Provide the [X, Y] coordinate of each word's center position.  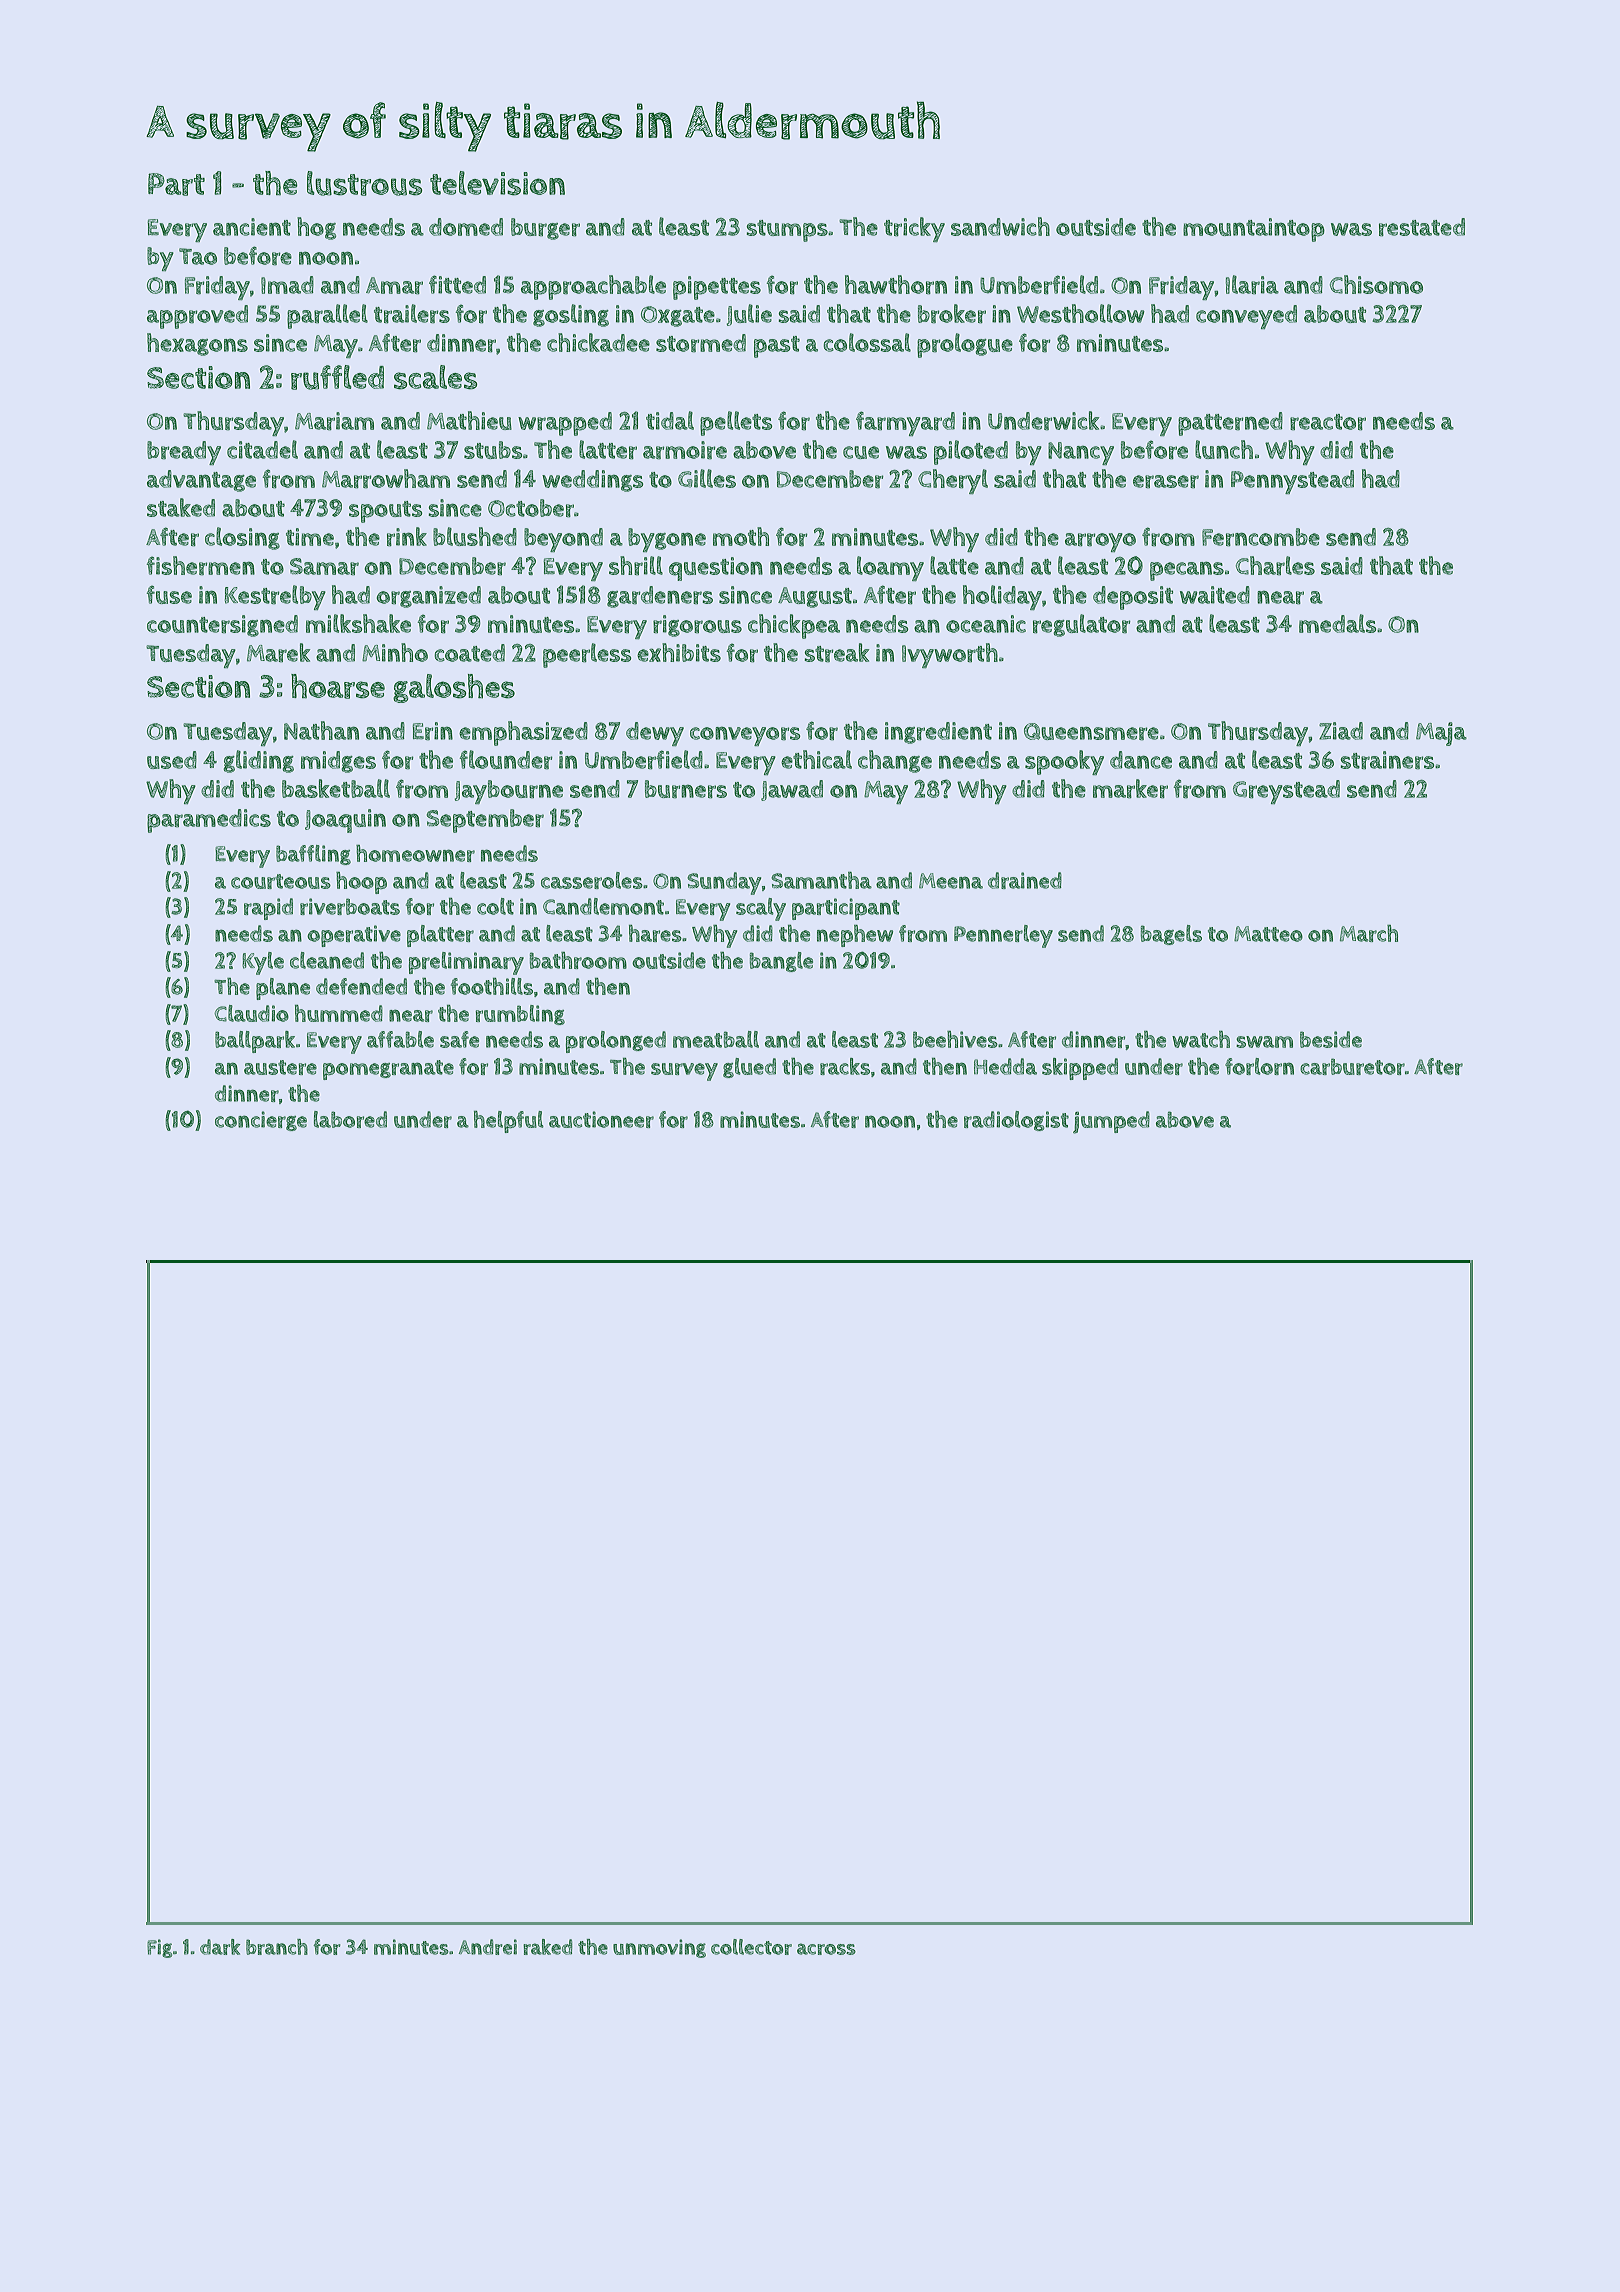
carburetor [1352, 1066]
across [826, 1949]
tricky [914, 229]
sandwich [1000, 226]
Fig [159, 1948]
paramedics [209, 821]
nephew [855, 936]
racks [845, 1066]
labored [350, 1119]
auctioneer [601, 1119]
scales [435, 377]
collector [751, 1947]
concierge [261, 1121]
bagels [1171, 935]
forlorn [1259, 1066]
